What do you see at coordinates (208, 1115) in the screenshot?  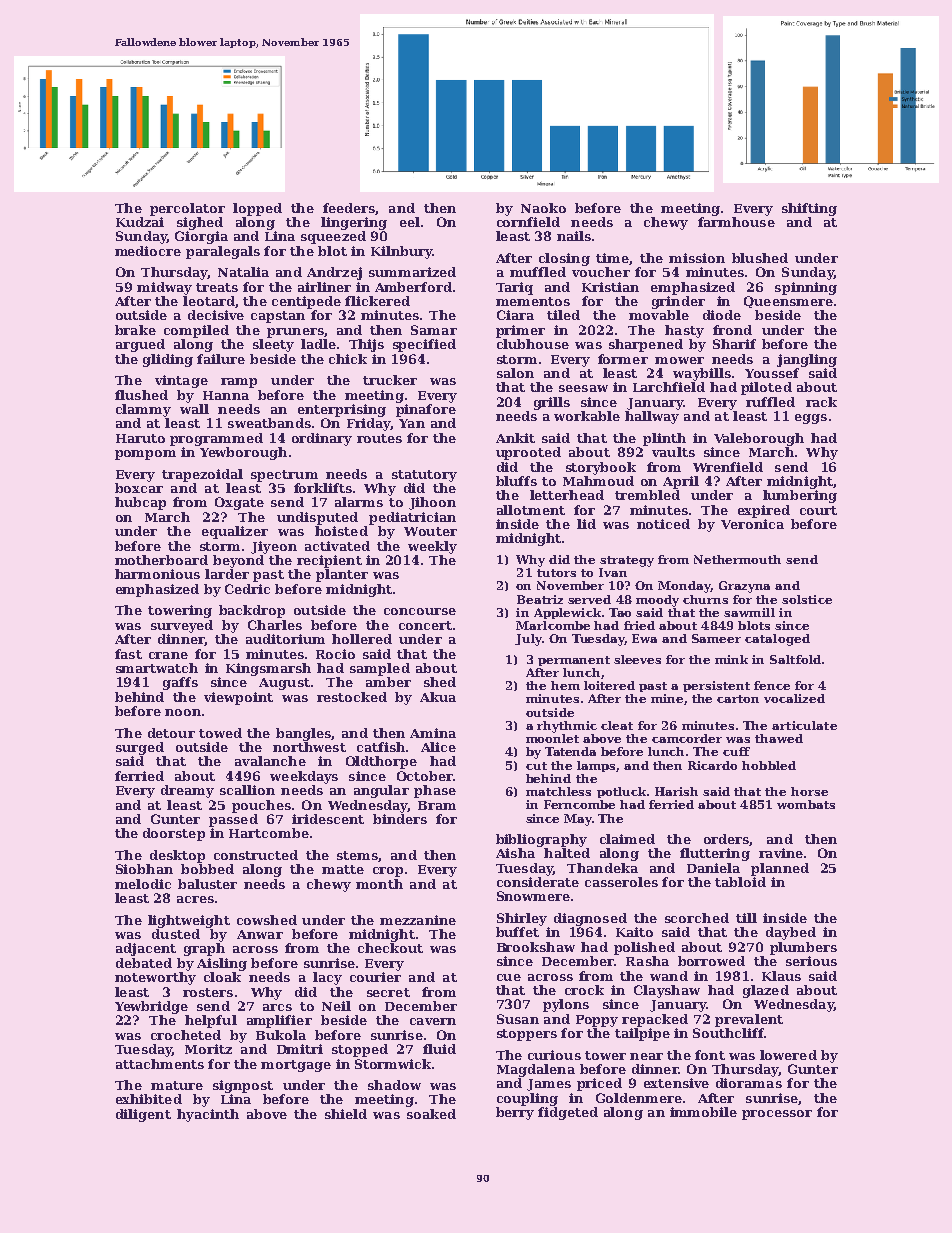 I see `hyacinth` at bounding box center [208, 1115].
